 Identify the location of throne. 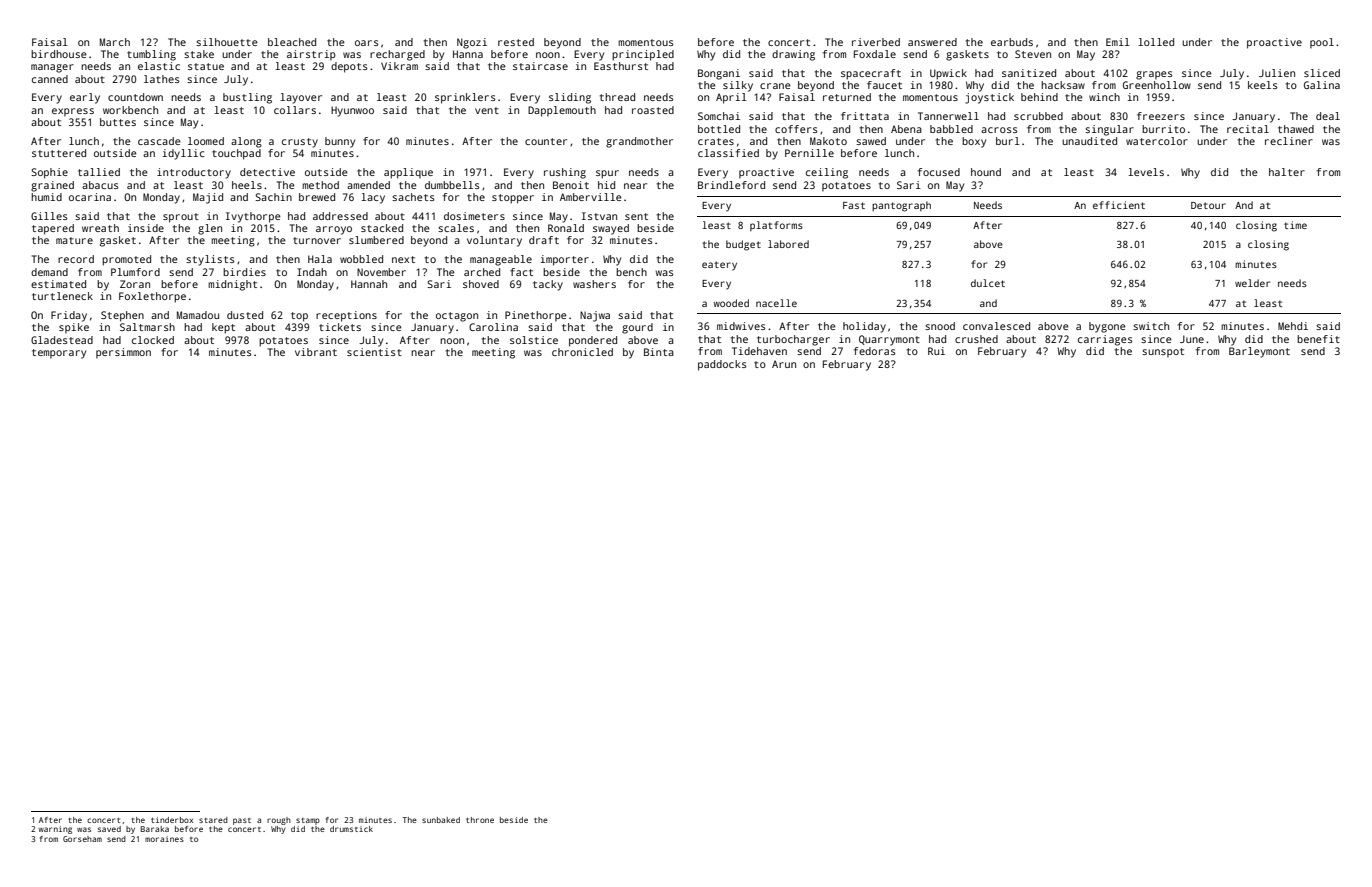
(480, 820).
